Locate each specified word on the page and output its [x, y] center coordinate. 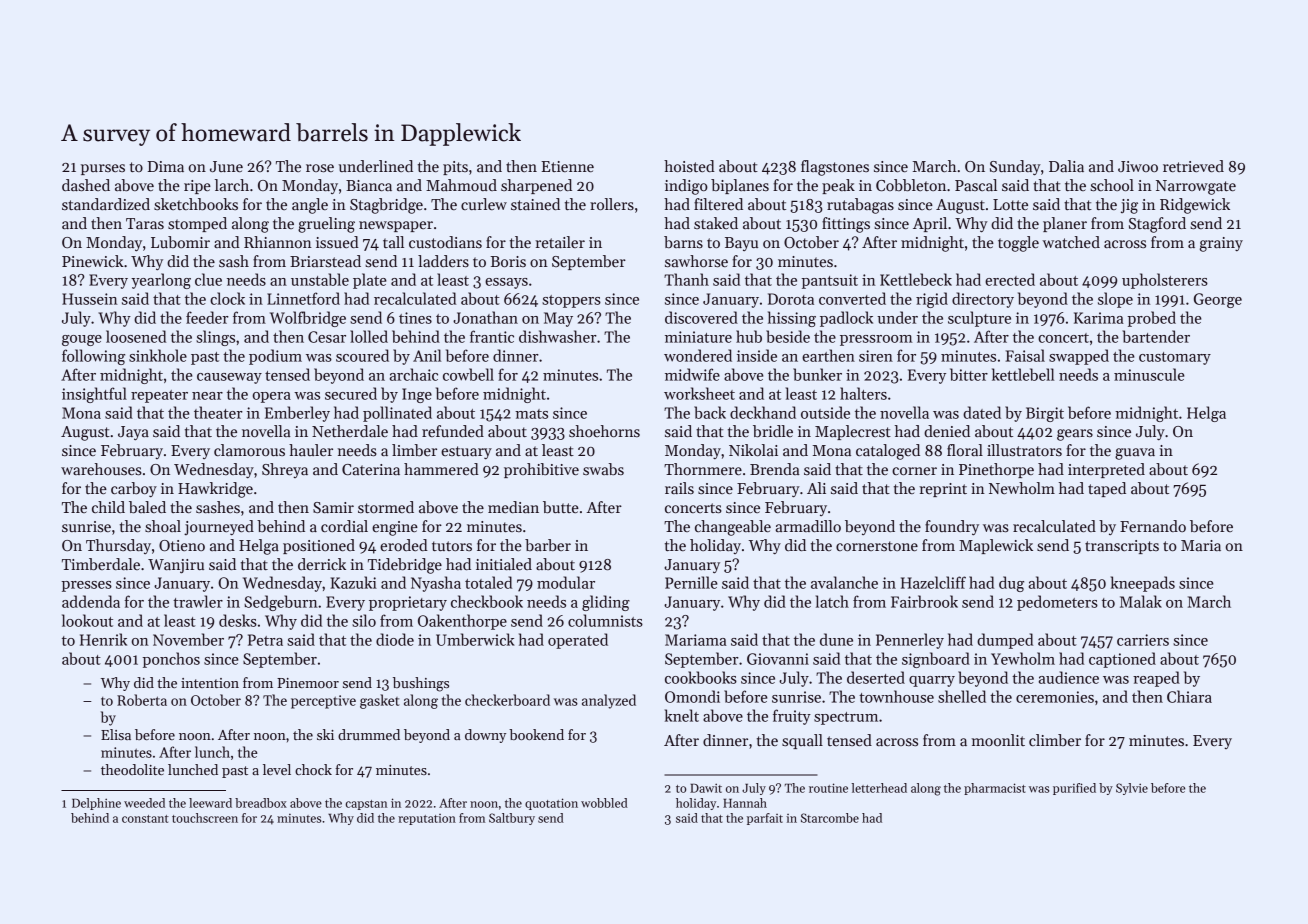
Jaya [133, 433]
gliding [606, 603]
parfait [765, 819]
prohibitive [541, 470]
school [1112, 185]
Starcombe [830, 818]
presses [87, 586]
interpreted [1106, 470]
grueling [326, 225]
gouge [82, 340]
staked [716, 223]
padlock [846, 319]
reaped [1156, 679]
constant [145, 819]
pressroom [876, 340]
